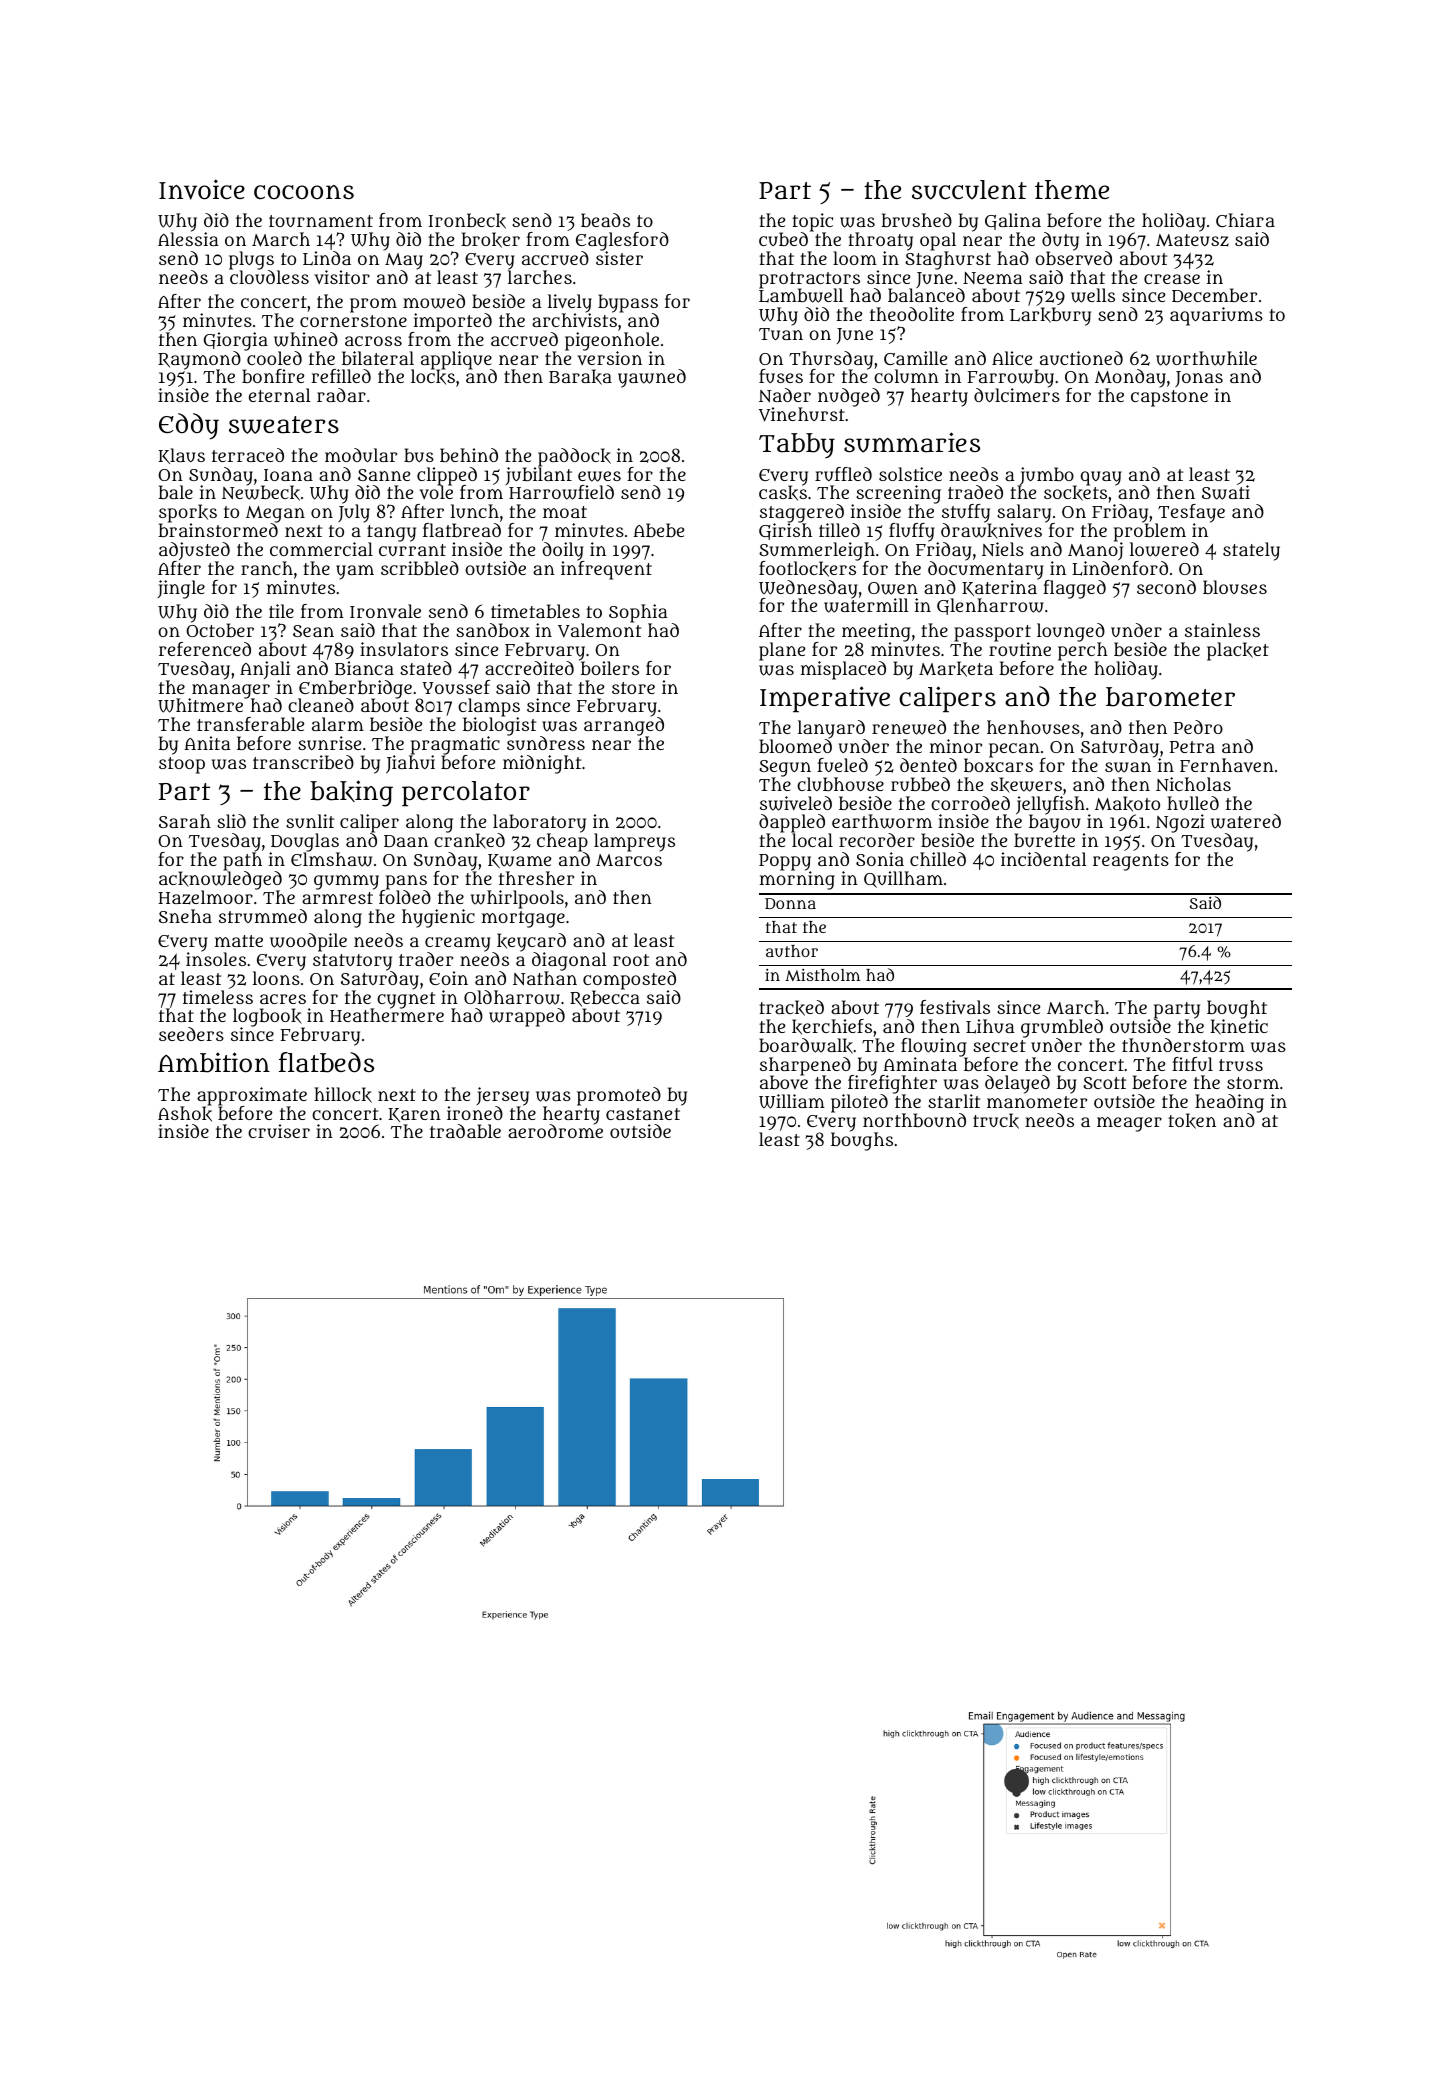 The height and width of the page is (2100, 1450). What do you see at coordinates (1170, 697) in the page?
I see `barometer` at bounding box center [1170, 697].
